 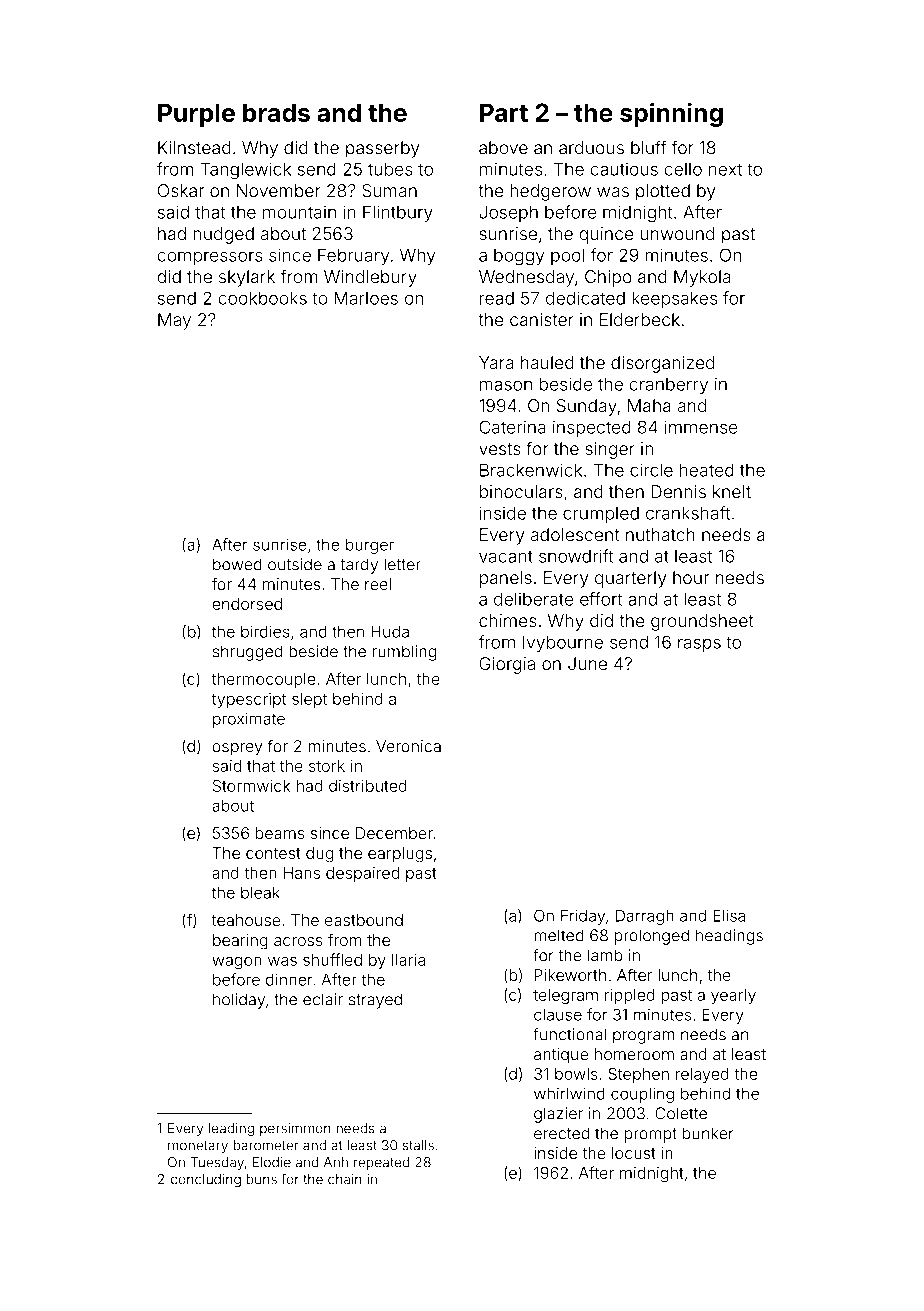 What do you see at coordinates (668, 386) in the screenshot?
I see `cranberry` at bounding box center [668, 386].
